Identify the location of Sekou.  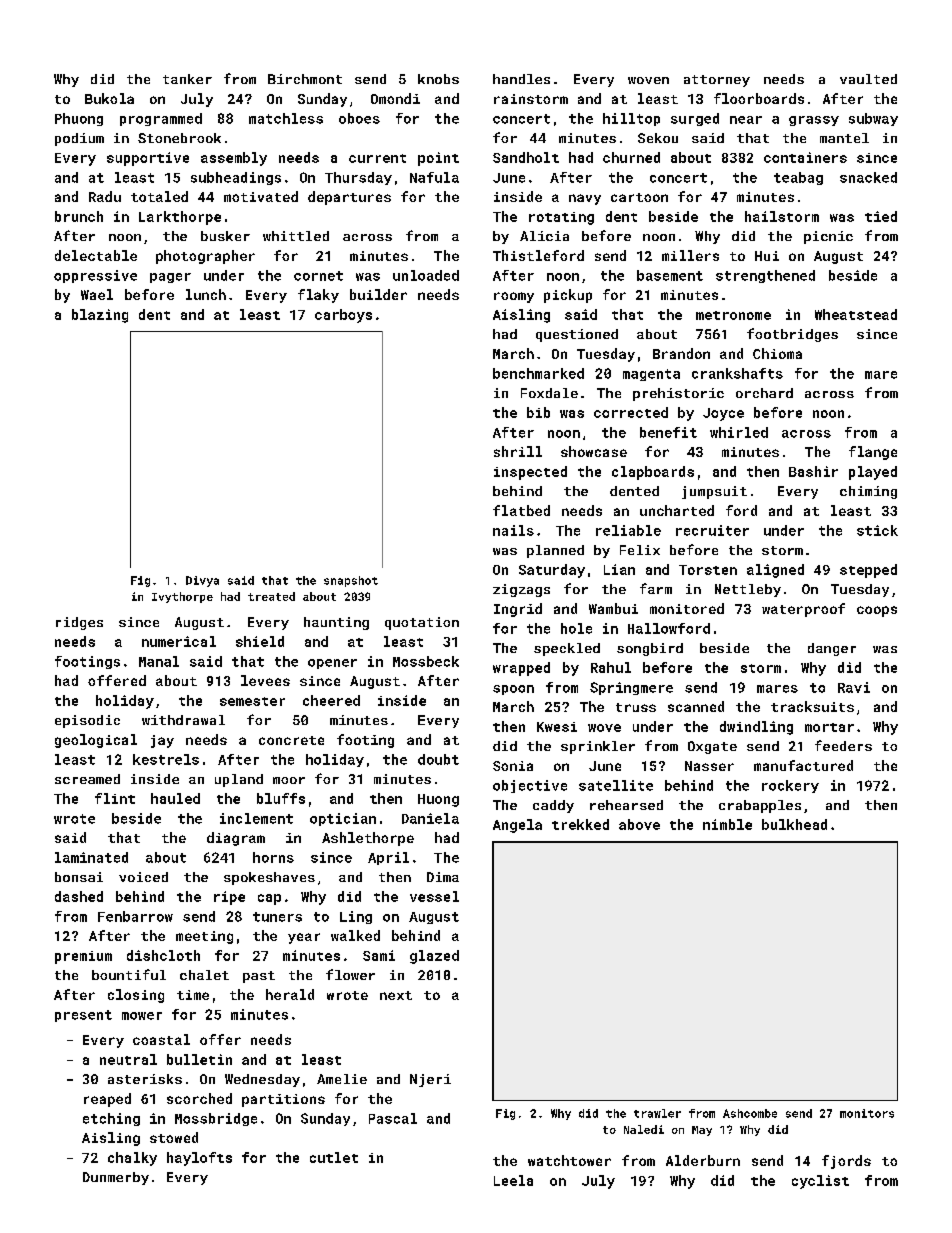
(658, 138).
